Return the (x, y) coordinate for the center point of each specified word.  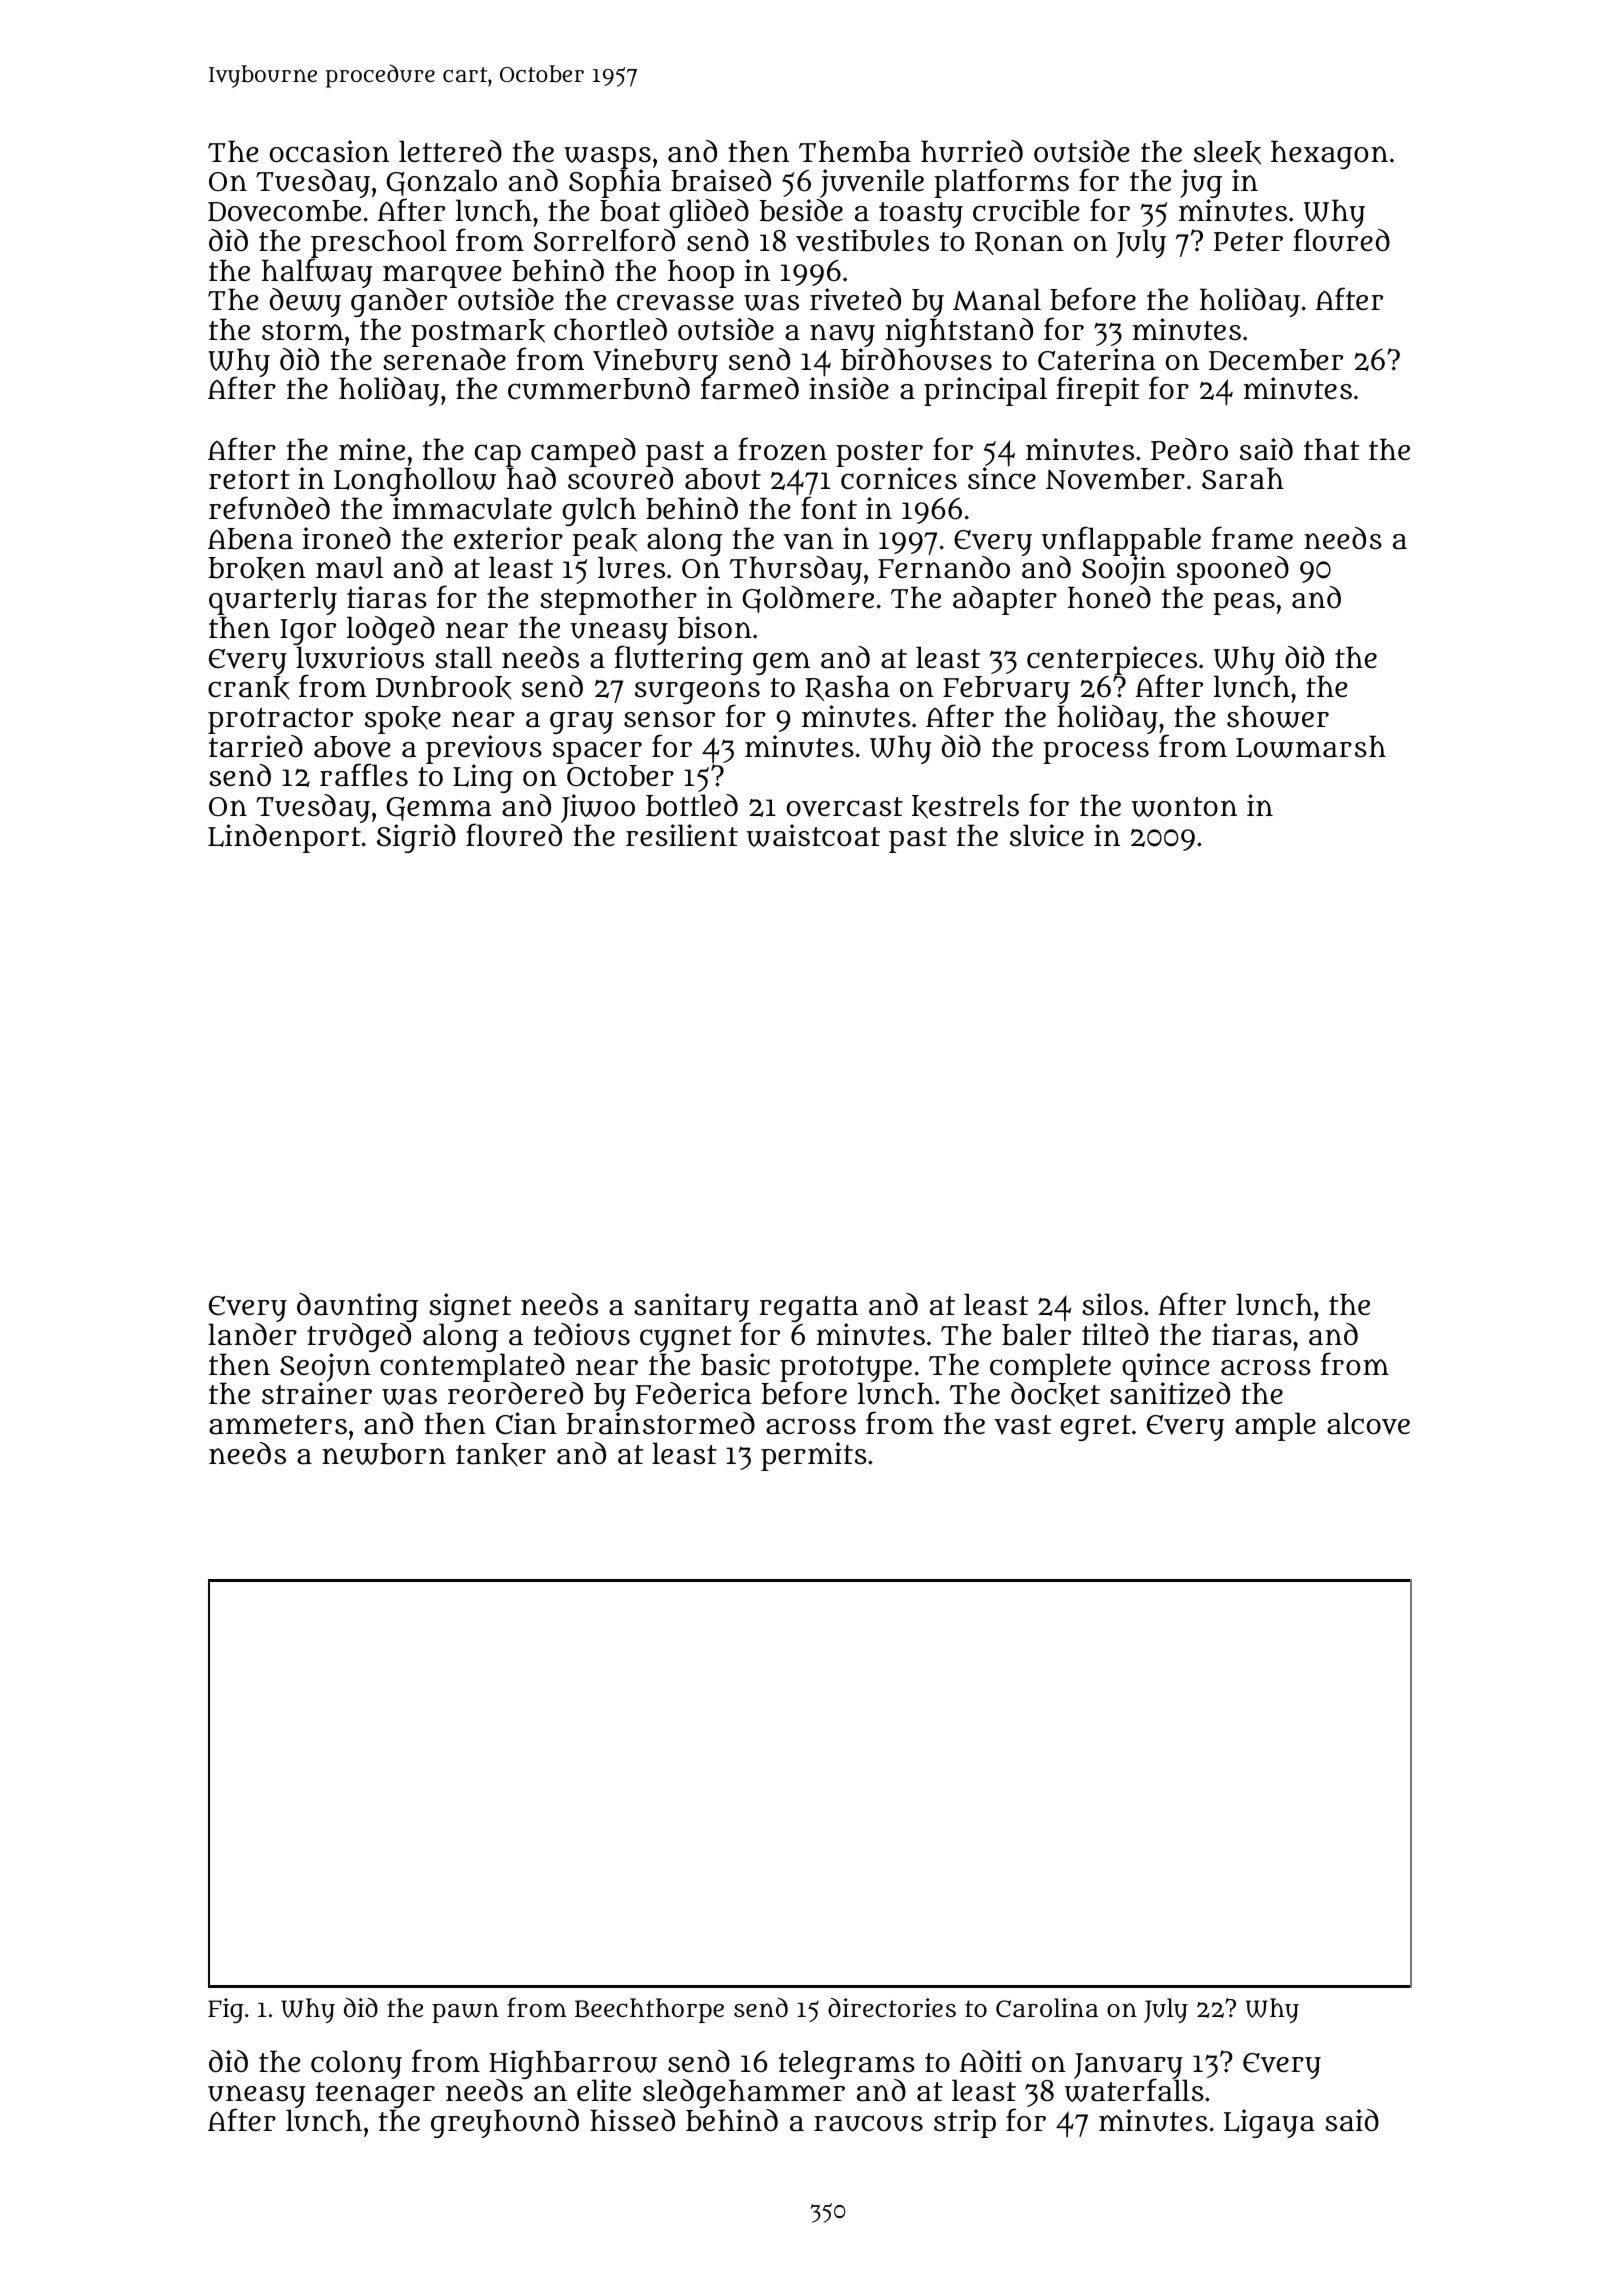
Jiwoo (598, 808)
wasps (607, 158)
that (1331, 449)
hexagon (1329, 154)
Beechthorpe (649, 2010)
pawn (465, 2013)
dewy (305, 302)
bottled (692, 805)
